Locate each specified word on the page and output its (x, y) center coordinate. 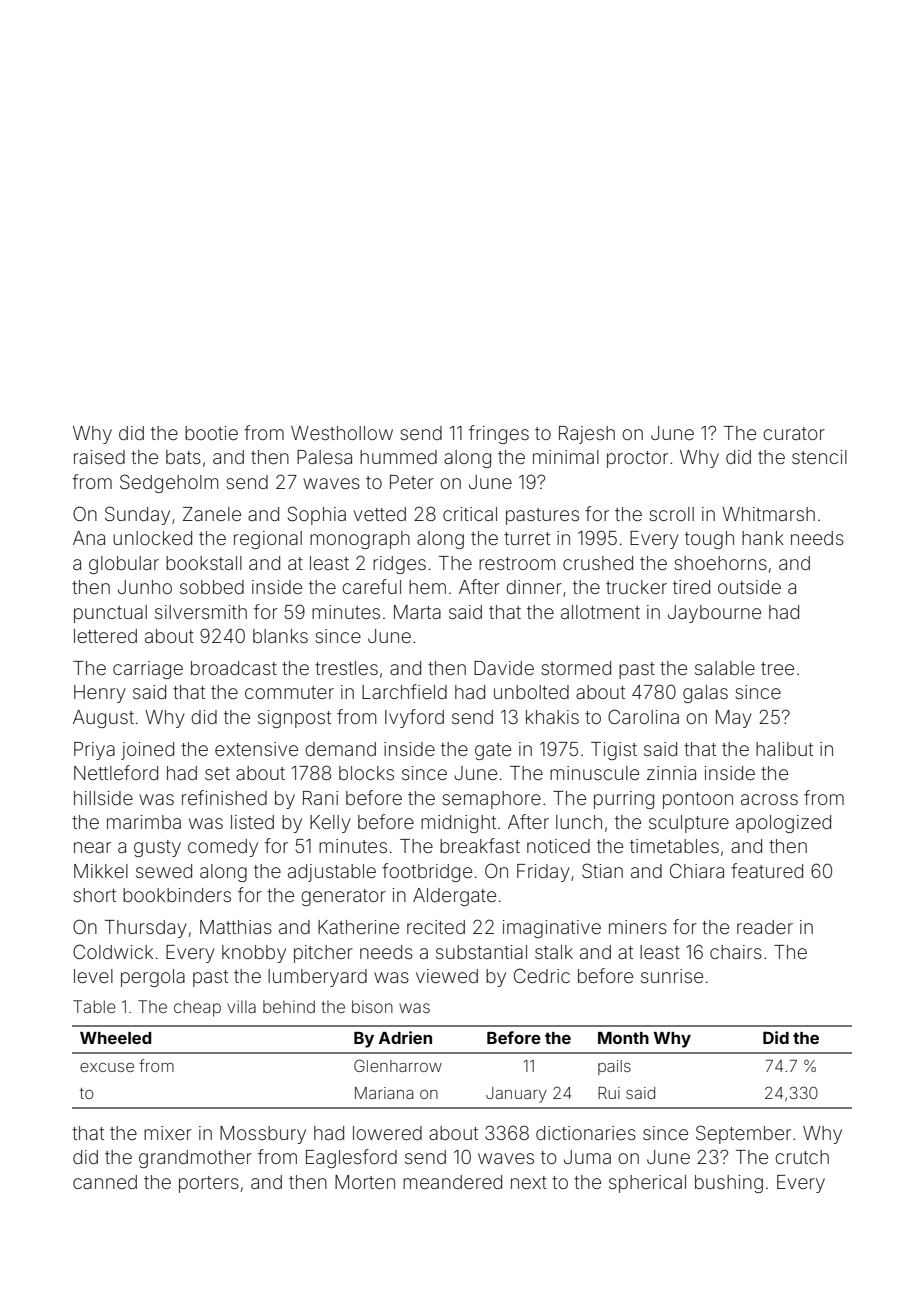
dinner (534, 587)
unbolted (531, 692)
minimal (566, 457)
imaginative (552, 929)
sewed (164, 871)
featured (767, 870)
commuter (289, 692)
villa (241, 1006)
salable (725, 668)
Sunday (137, 515)
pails (614, 1067)
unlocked (152, 538)
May (734, 719)
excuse (107, 1067)
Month (623, 1038)
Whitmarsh (768, 514)
